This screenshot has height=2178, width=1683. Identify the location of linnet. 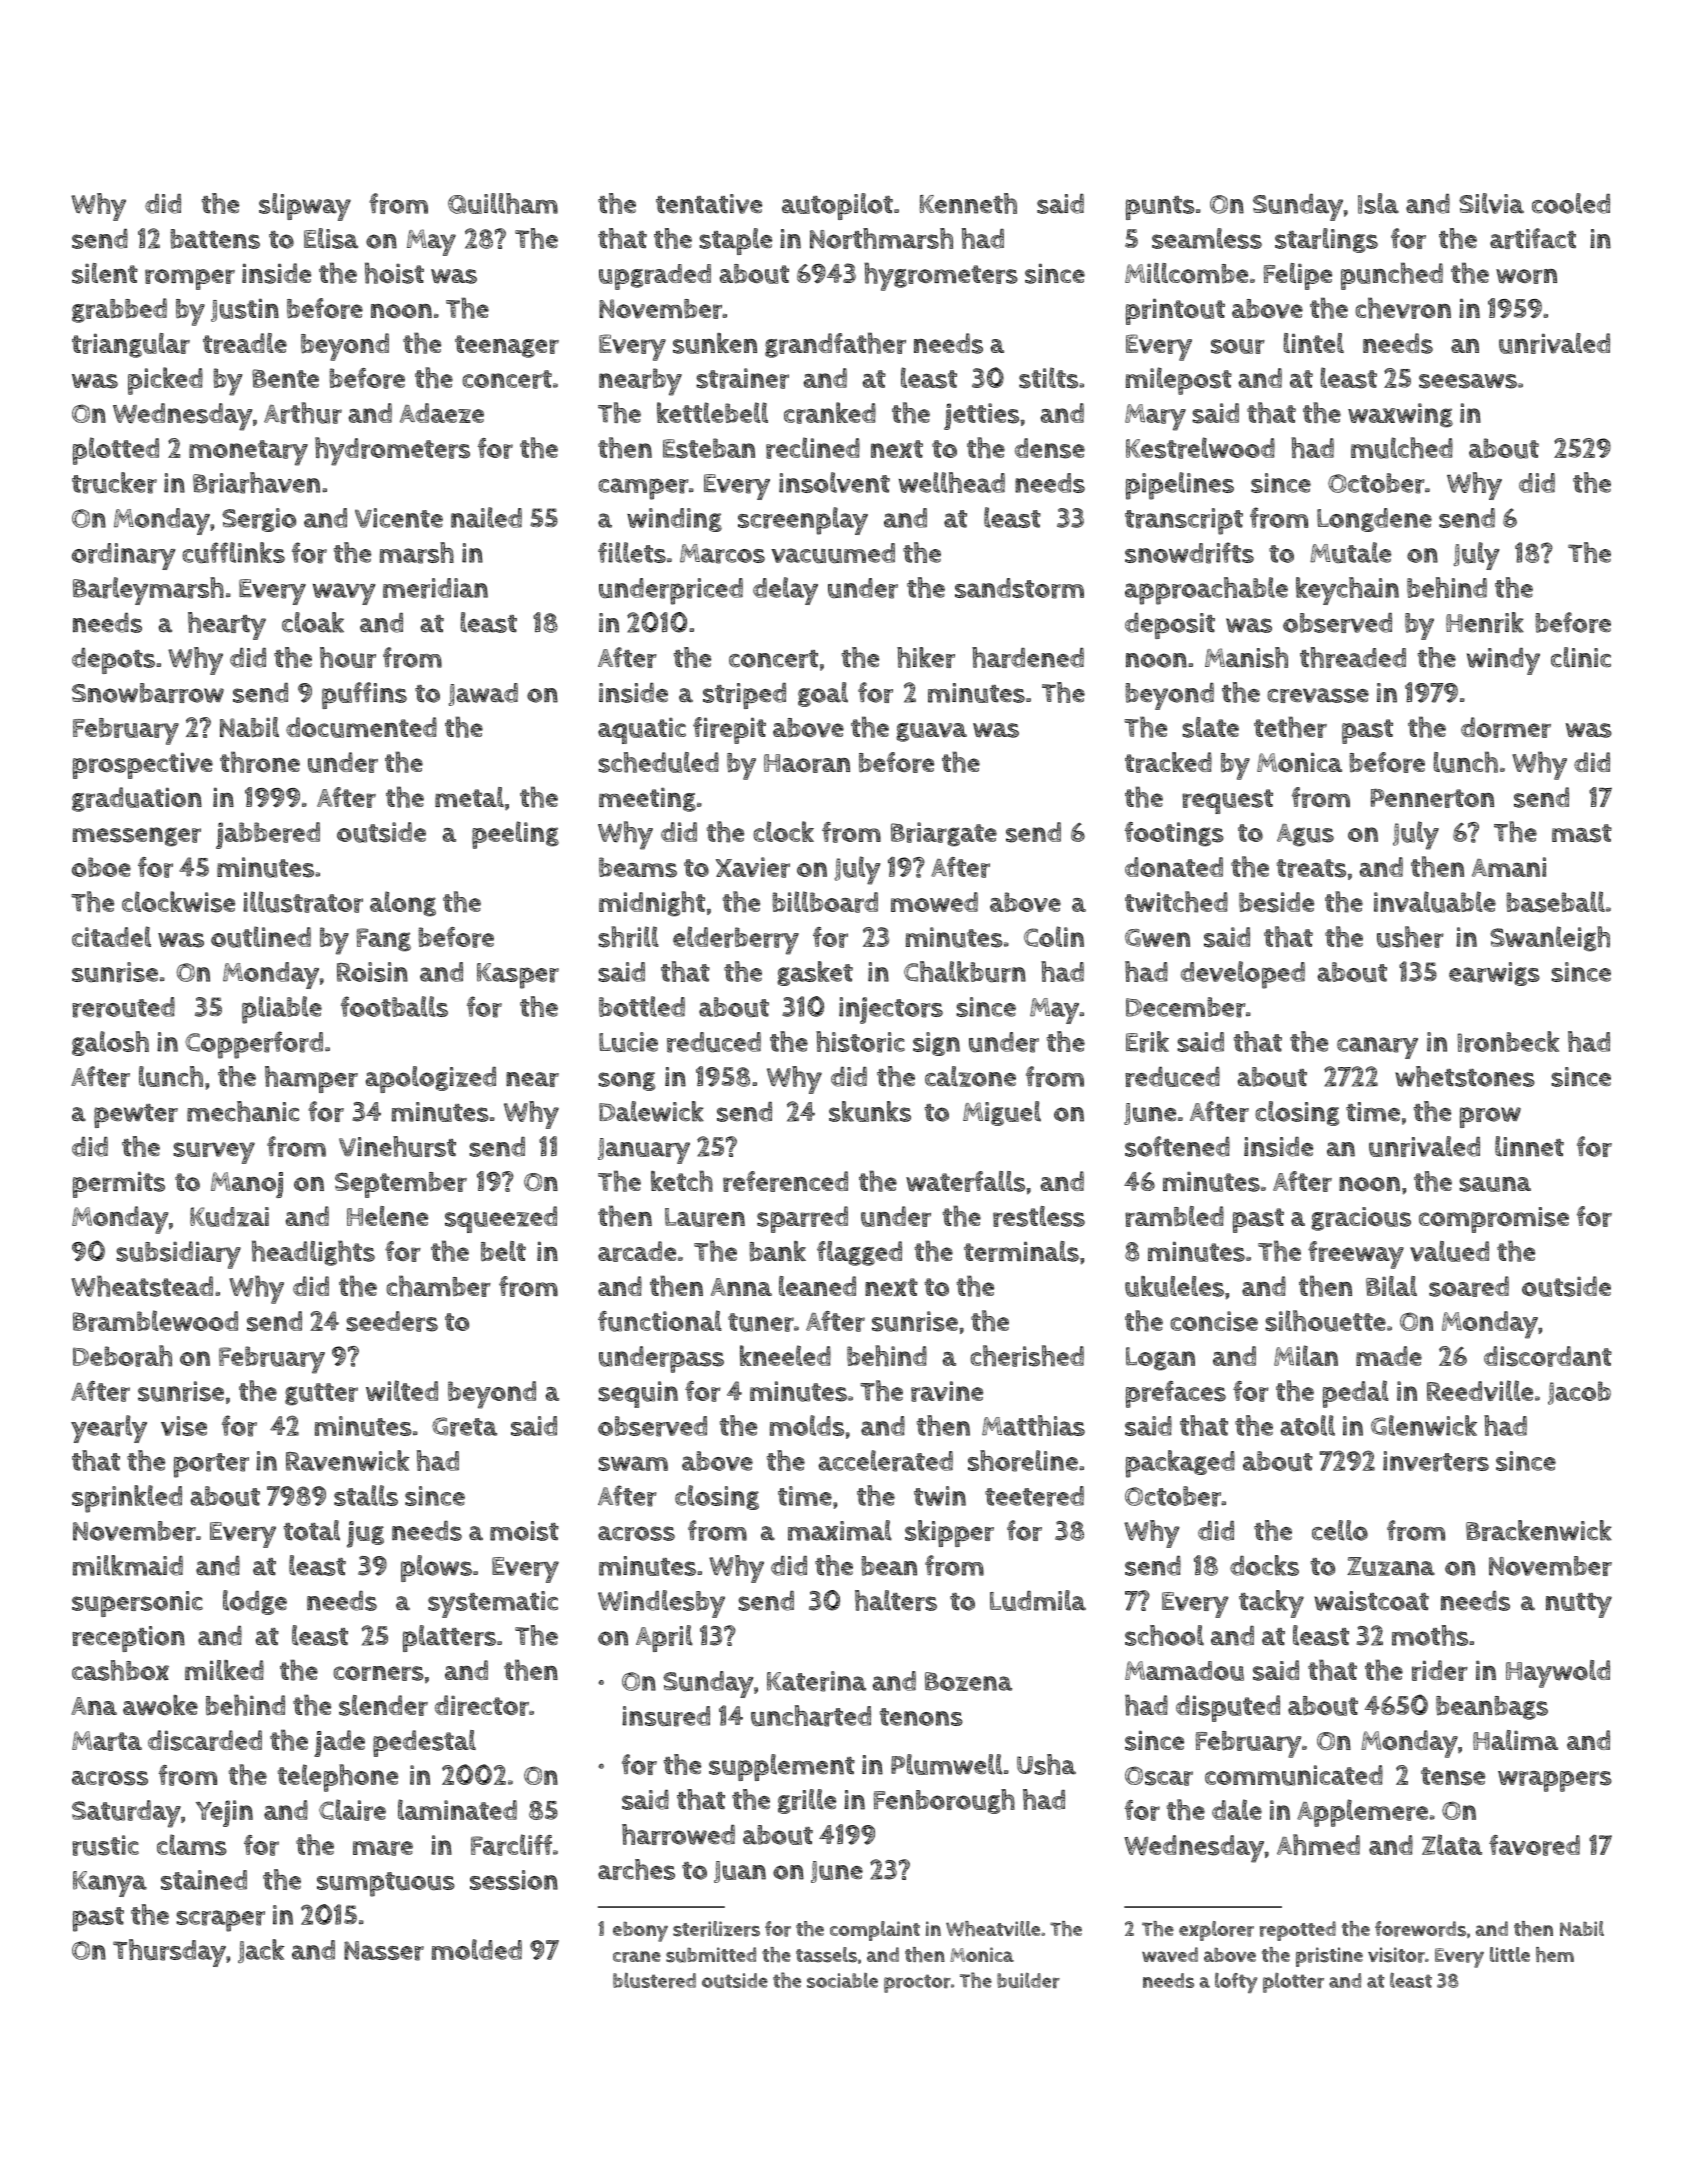
(1529, 1146).
